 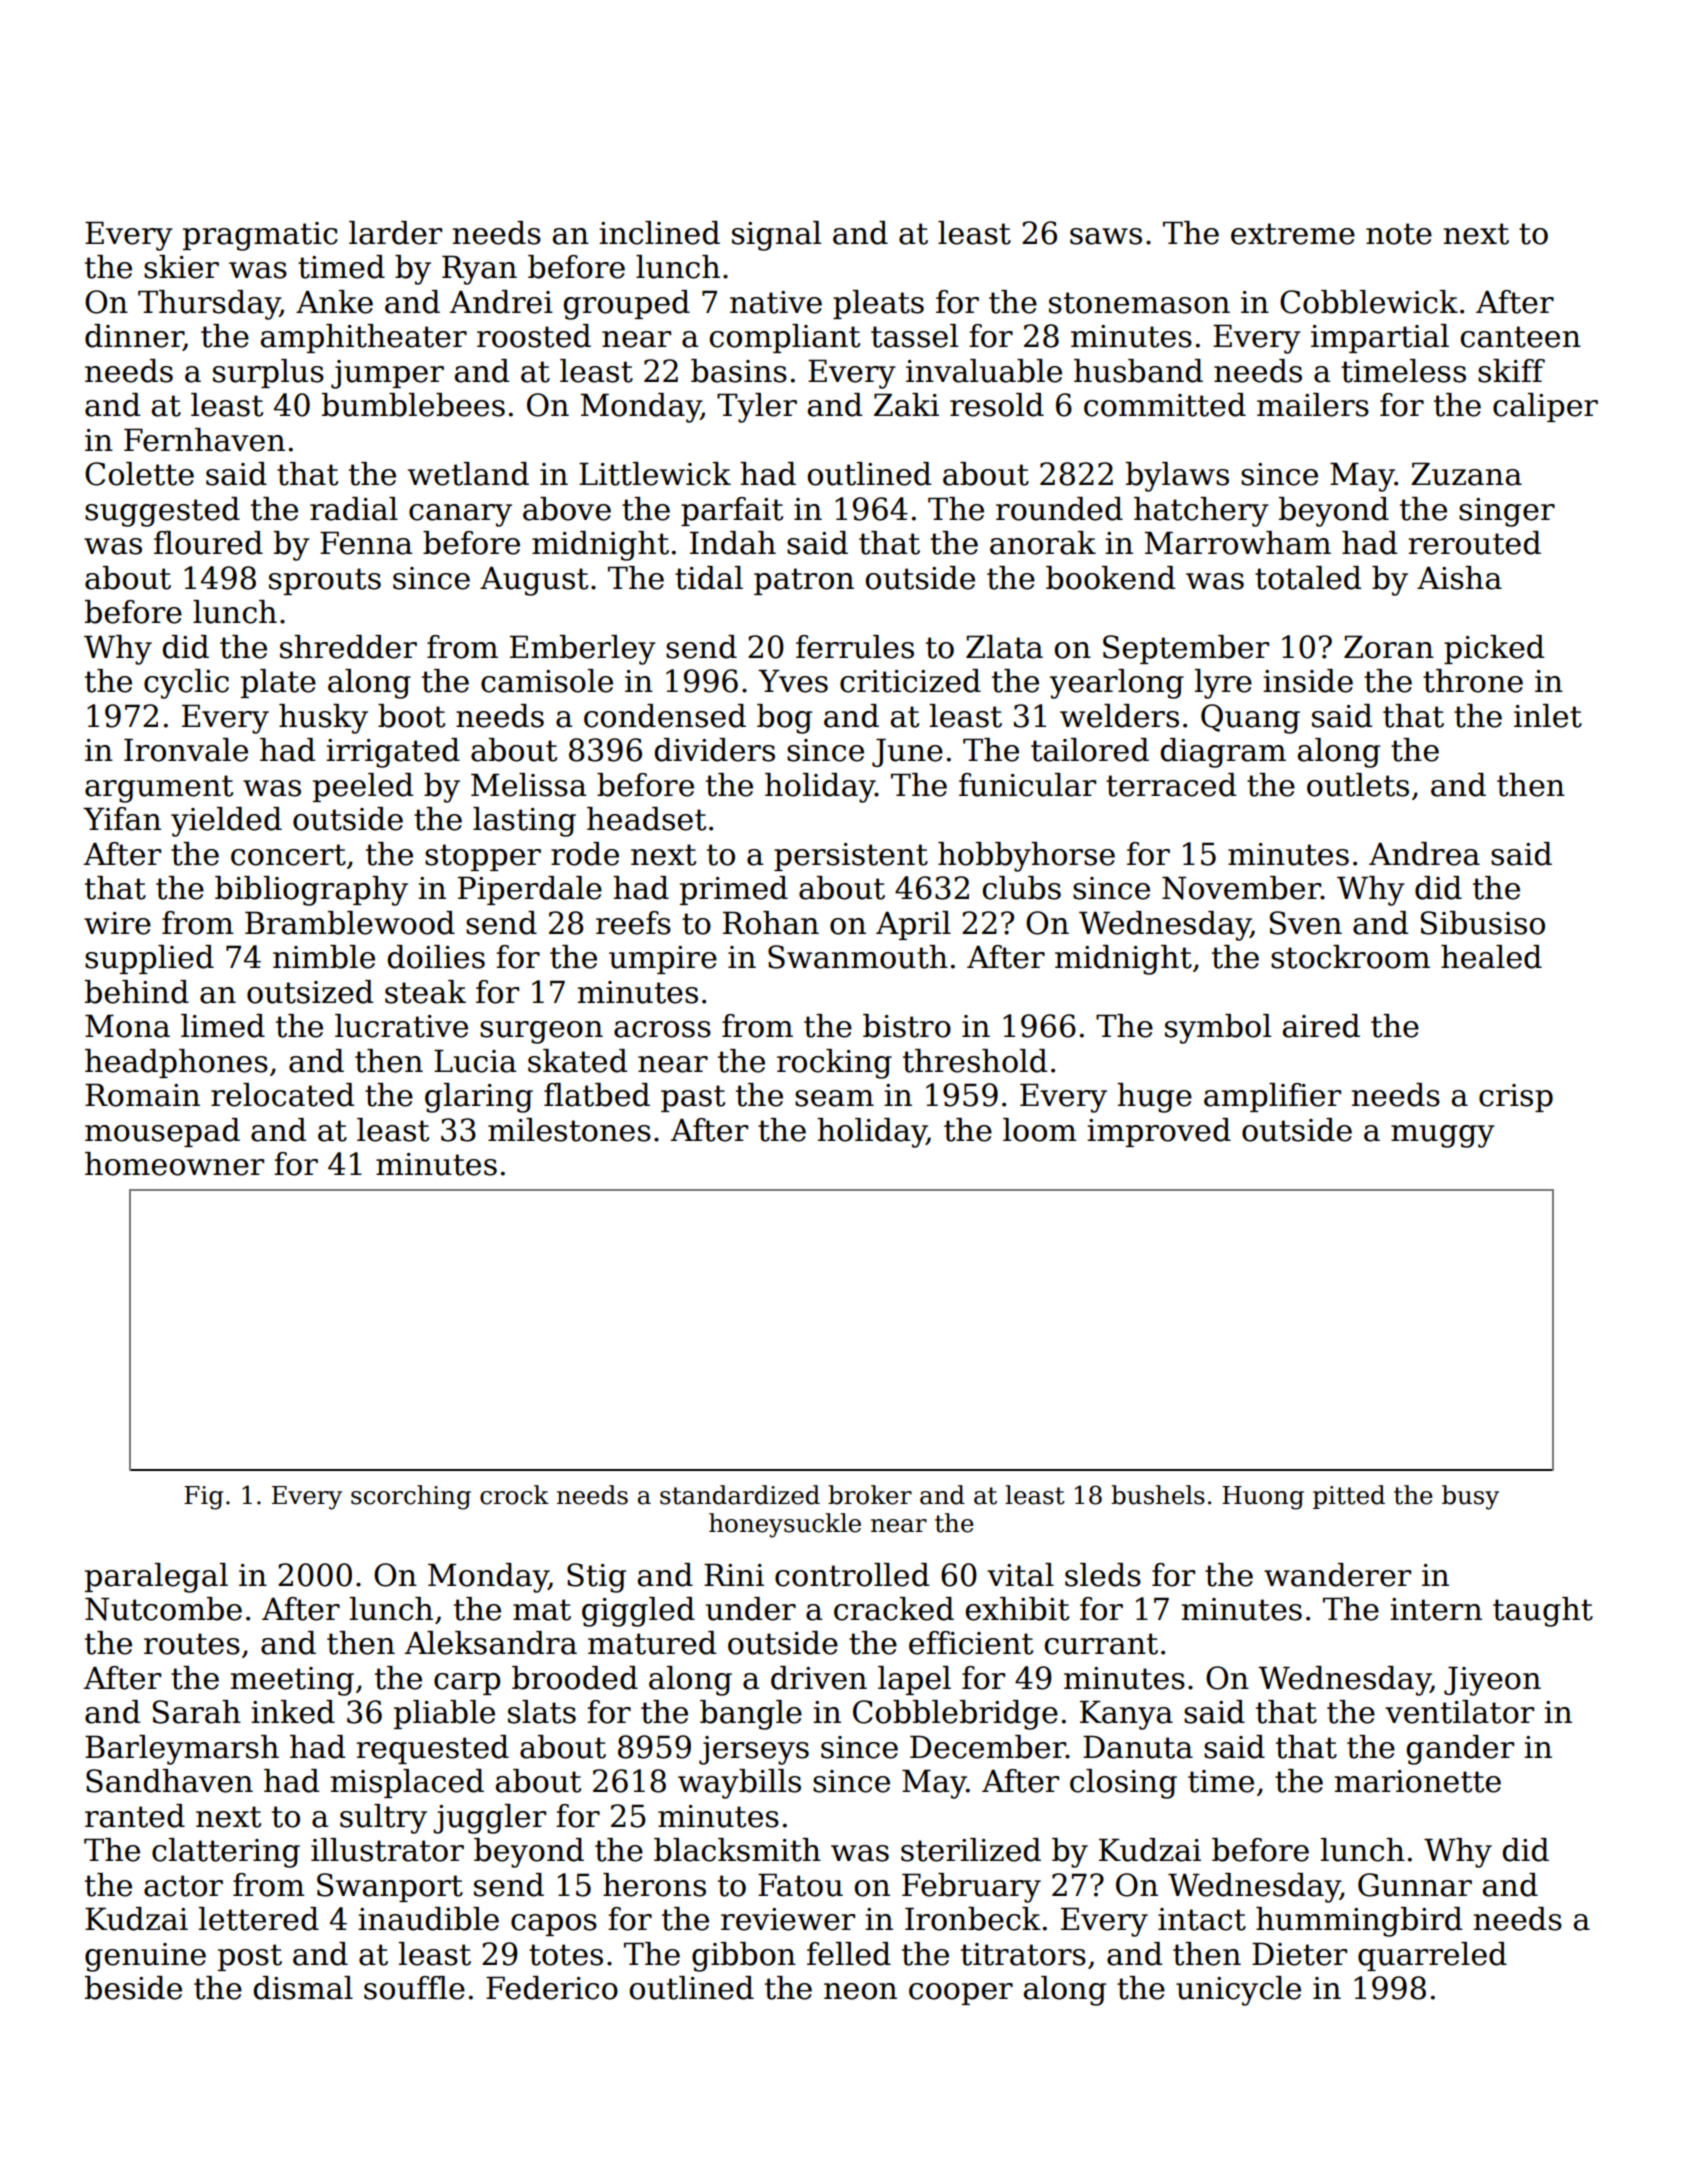 What do you see at coordinates (479, 270) in the screenshot?
I see `Ryan` at bounding box center [479, 270].
